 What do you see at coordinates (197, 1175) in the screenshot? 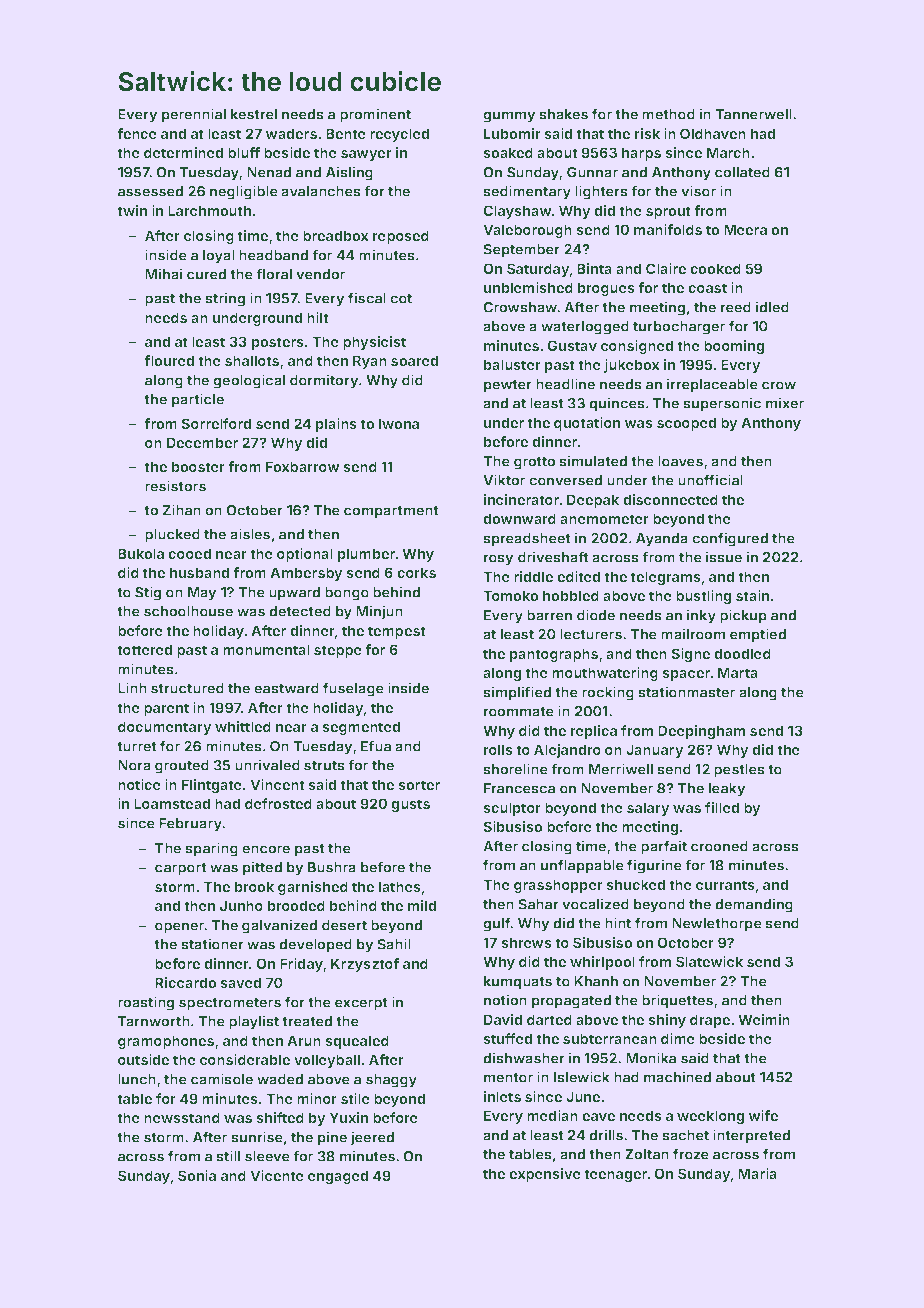
I see `Sonia` at bounding box center [197, 1175].
